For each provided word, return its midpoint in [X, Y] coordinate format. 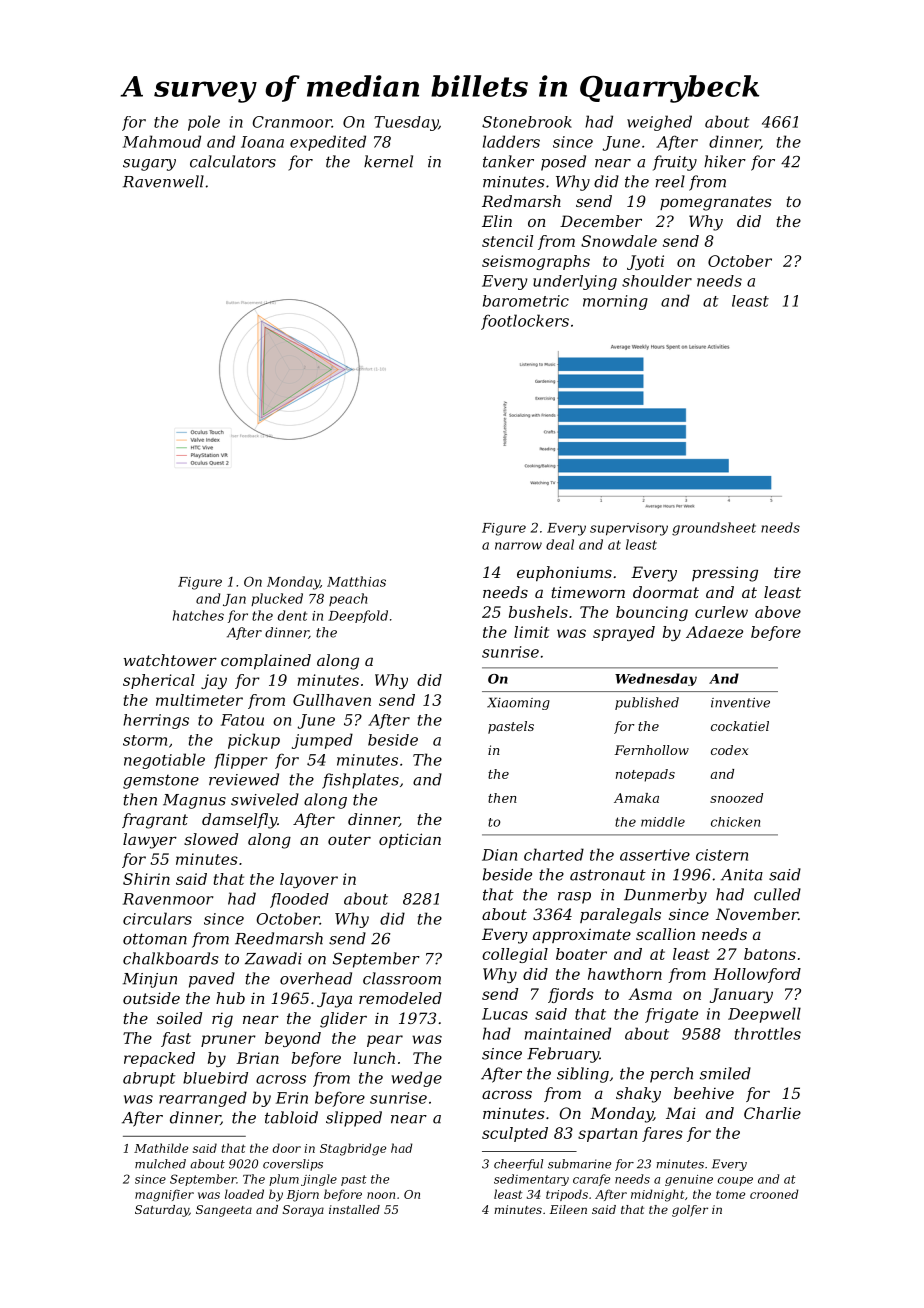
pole [204, 123]
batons [770, 954]
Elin [497, 221]
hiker [725, 161]
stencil [507, 241]
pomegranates [716, 203]
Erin [292, 1098]
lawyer [150, 841]
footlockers [525, 322]
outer [349, 839]
